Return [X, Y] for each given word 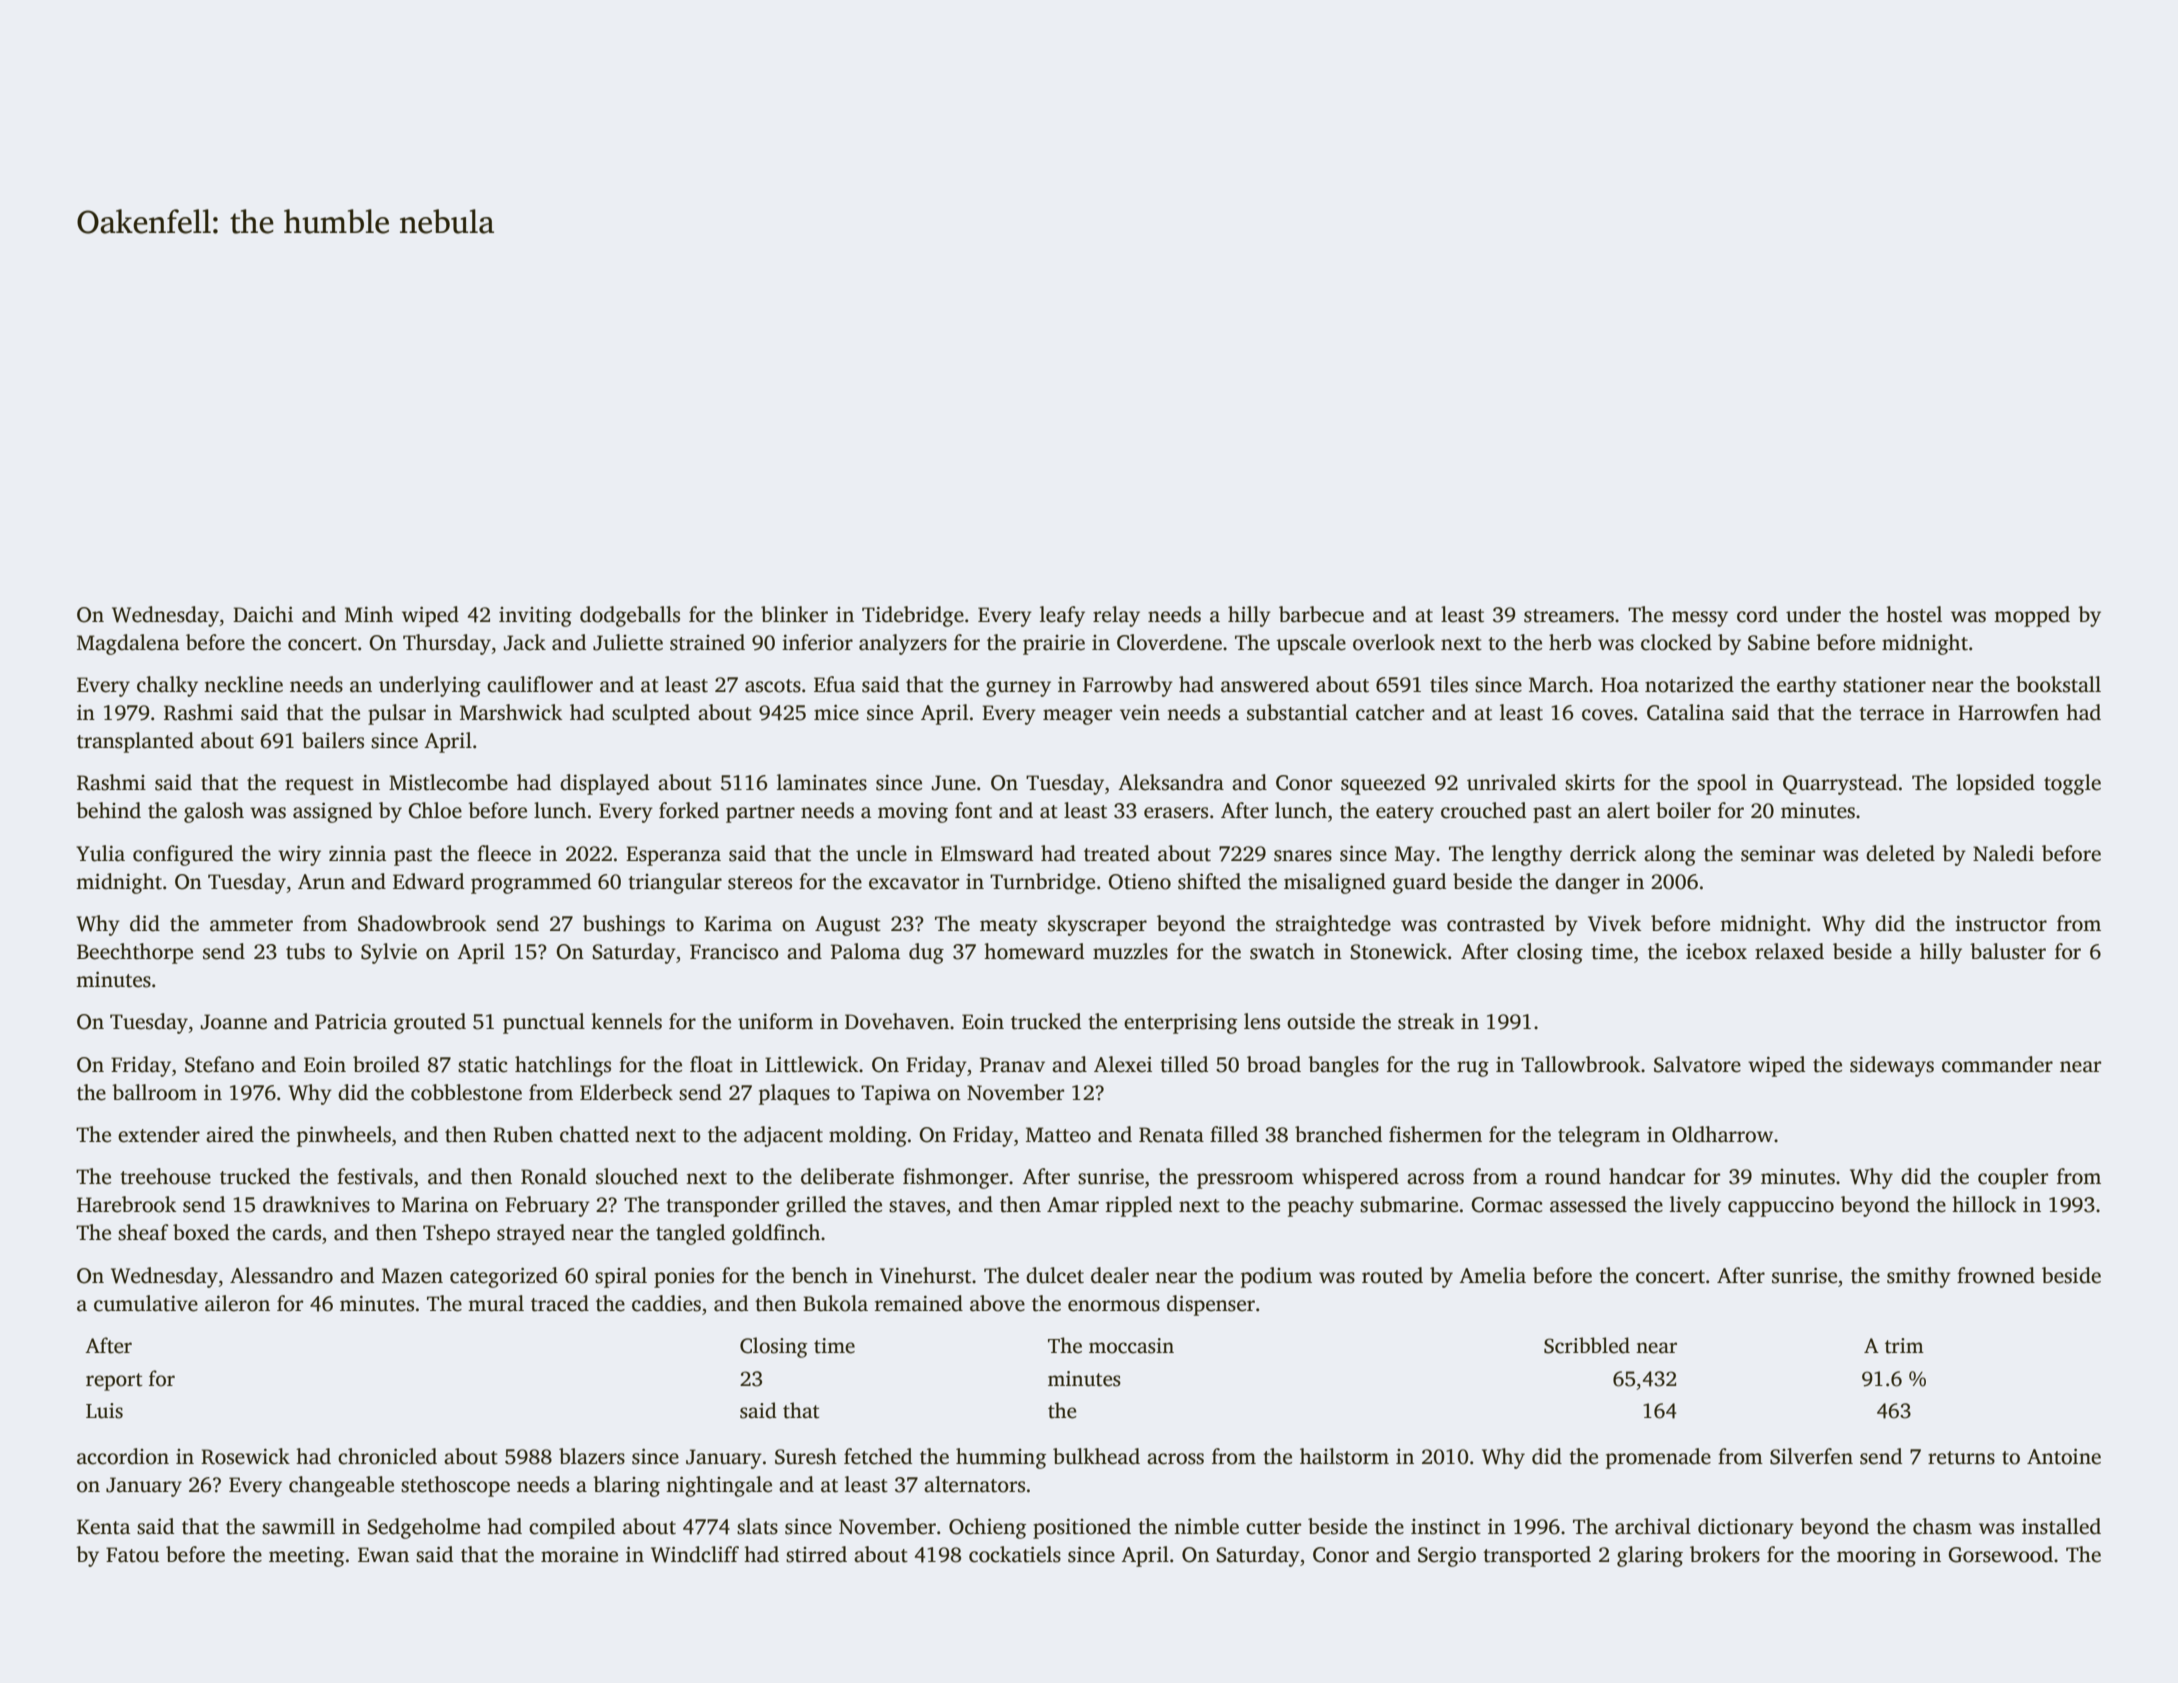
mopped [2032, 616]
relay [1116, 616]
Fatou [132, 1555]
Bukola [835, 1303]
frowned [1996, 1275]
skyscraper [1097, 925]
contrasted [1496, 923]
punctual [544, 1023]
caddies [666, 1303]
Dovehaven [897, 1021]
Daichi [263, 614]
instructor [2001, 923]
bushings [624, 925]
